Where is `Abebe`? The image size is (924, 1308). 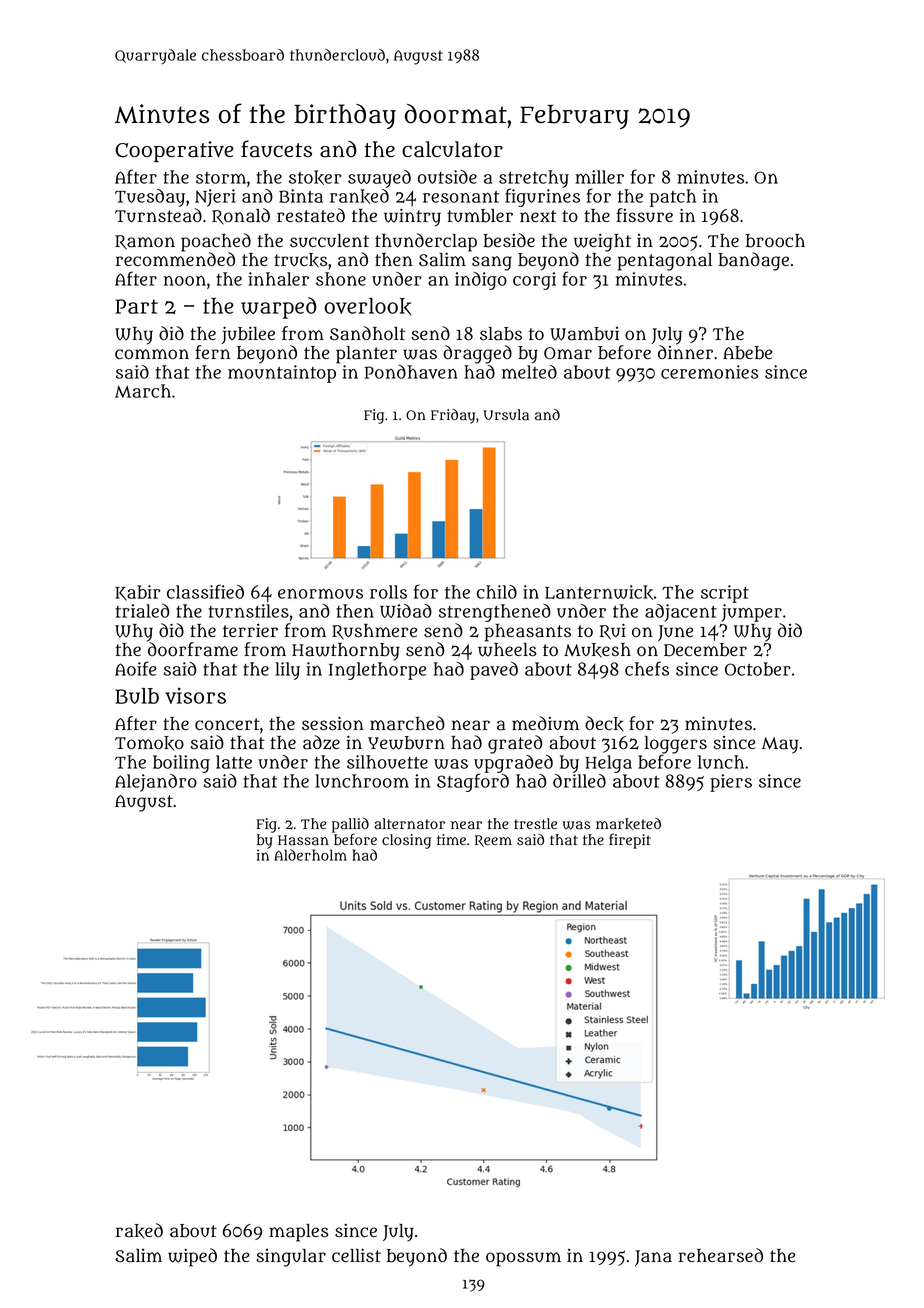
Abebe is located at coordinates (747, 353).
